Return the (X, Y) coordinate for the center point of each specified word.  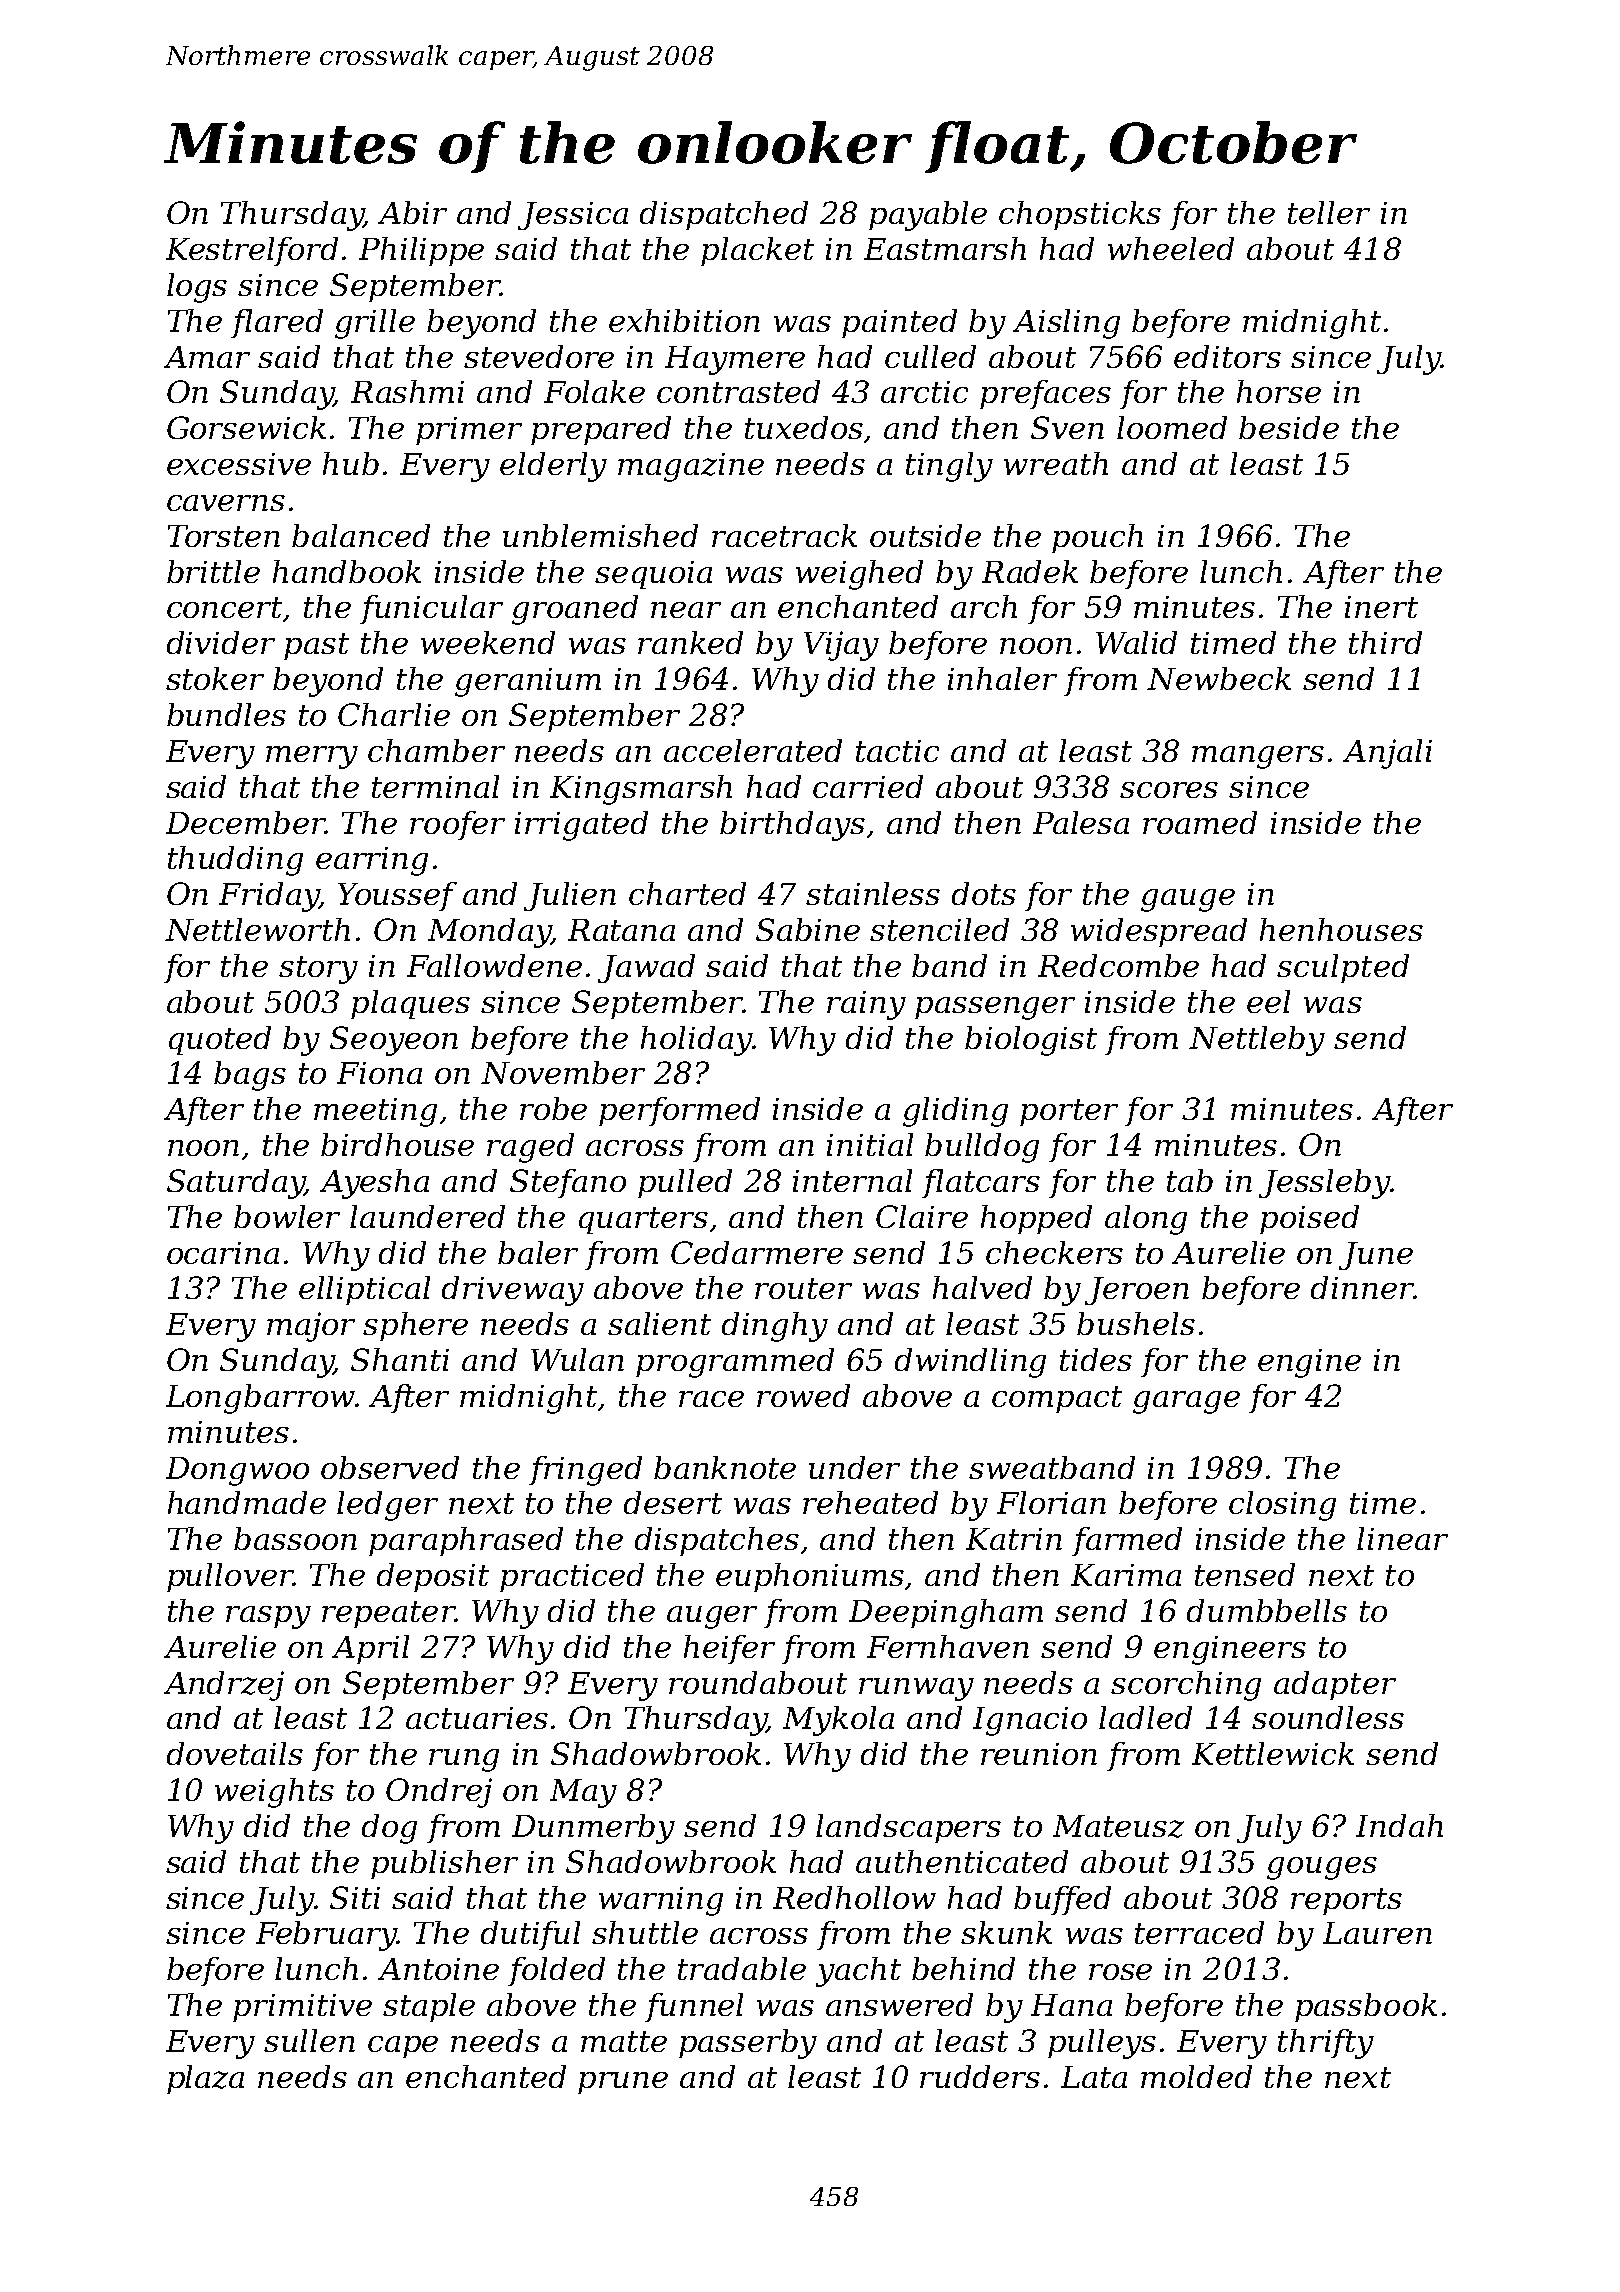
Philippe (421, 251)
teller (1329, 212)
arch (984, 606)
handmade (247, 1502)
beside (1289, 427)
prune (623, 2083)
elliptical (364, 1290)
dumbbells (1267, 1610)
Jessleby (1324, 1184)
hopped (1036, 1219)
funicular (431, 609)
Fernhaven (948, 1646)
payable (928, 216)
